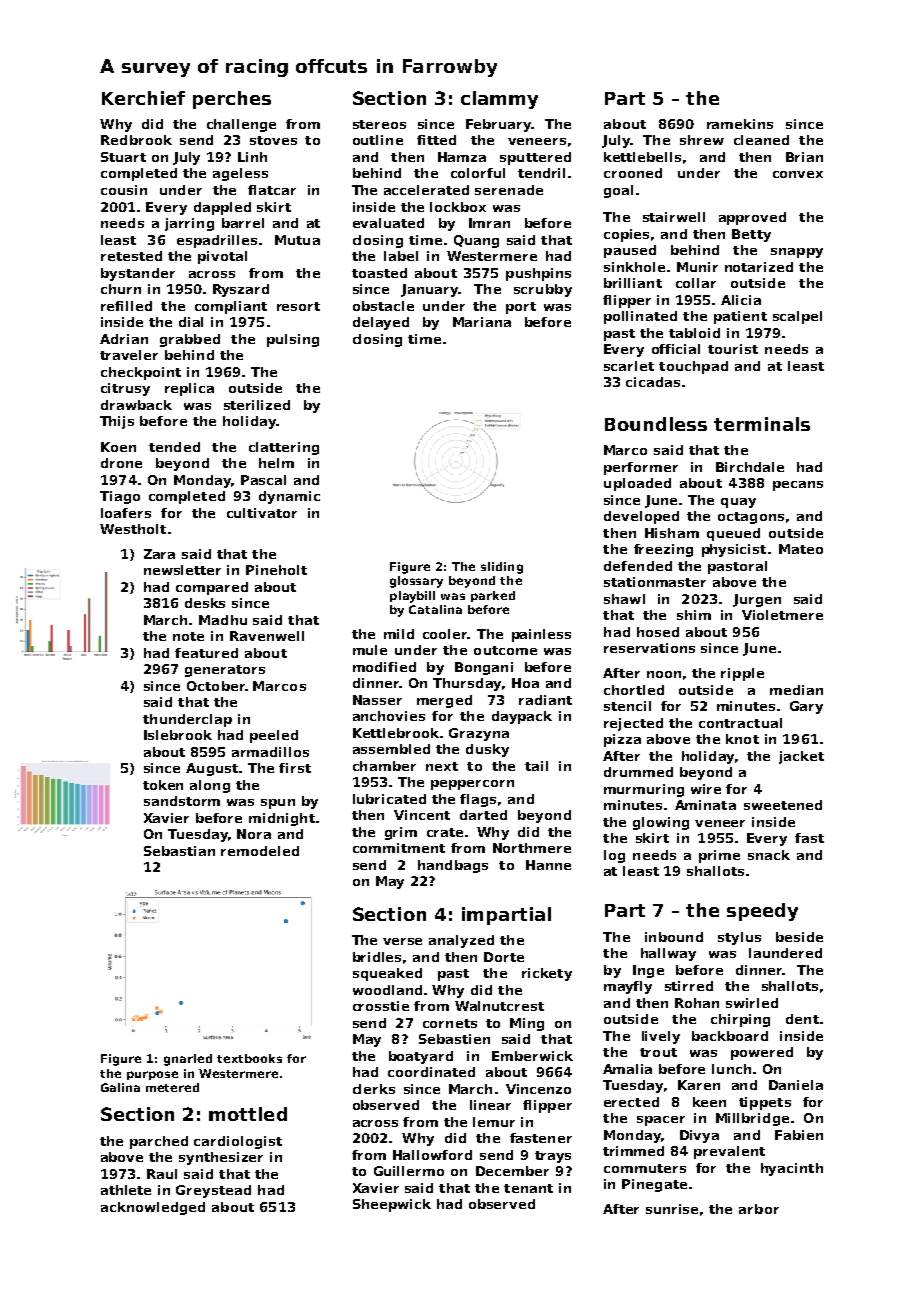  Describe the element at coordinates (238, 1142) in the image. I see `cardiologist` at that location.
